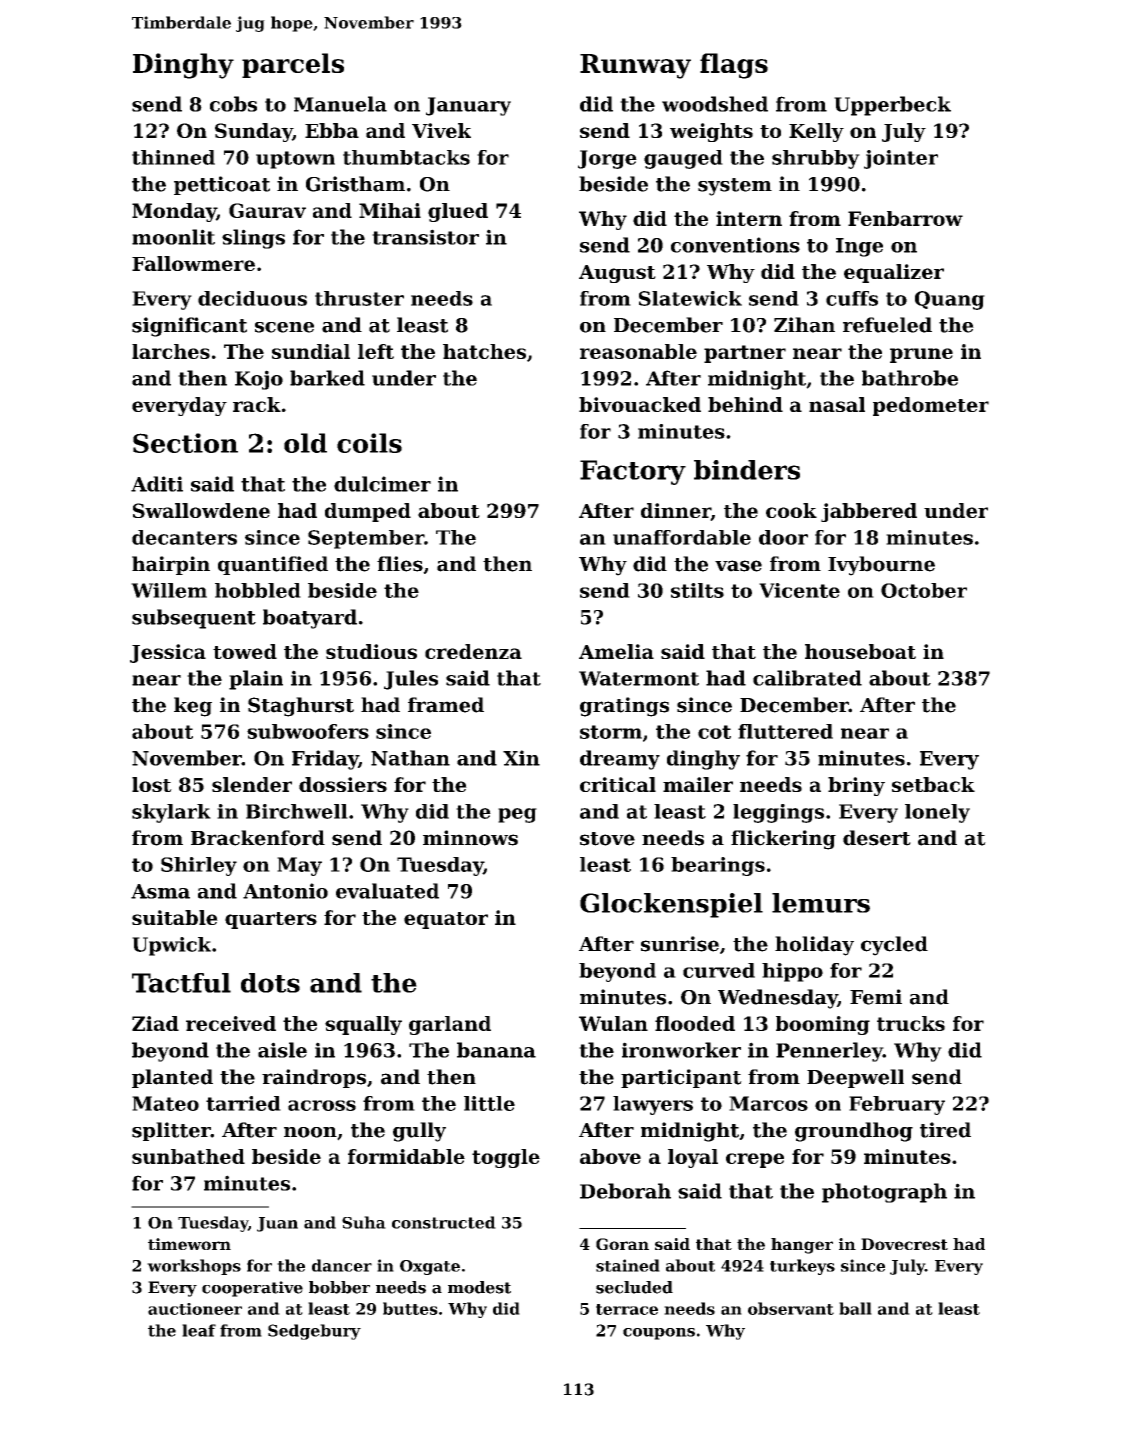 Image resolution: width=1124 pixels, height=1454 pixels. What do you see at coordinates (892, 106) in the page?
I see `Upperbeck` at bounding box center [892, 106].
